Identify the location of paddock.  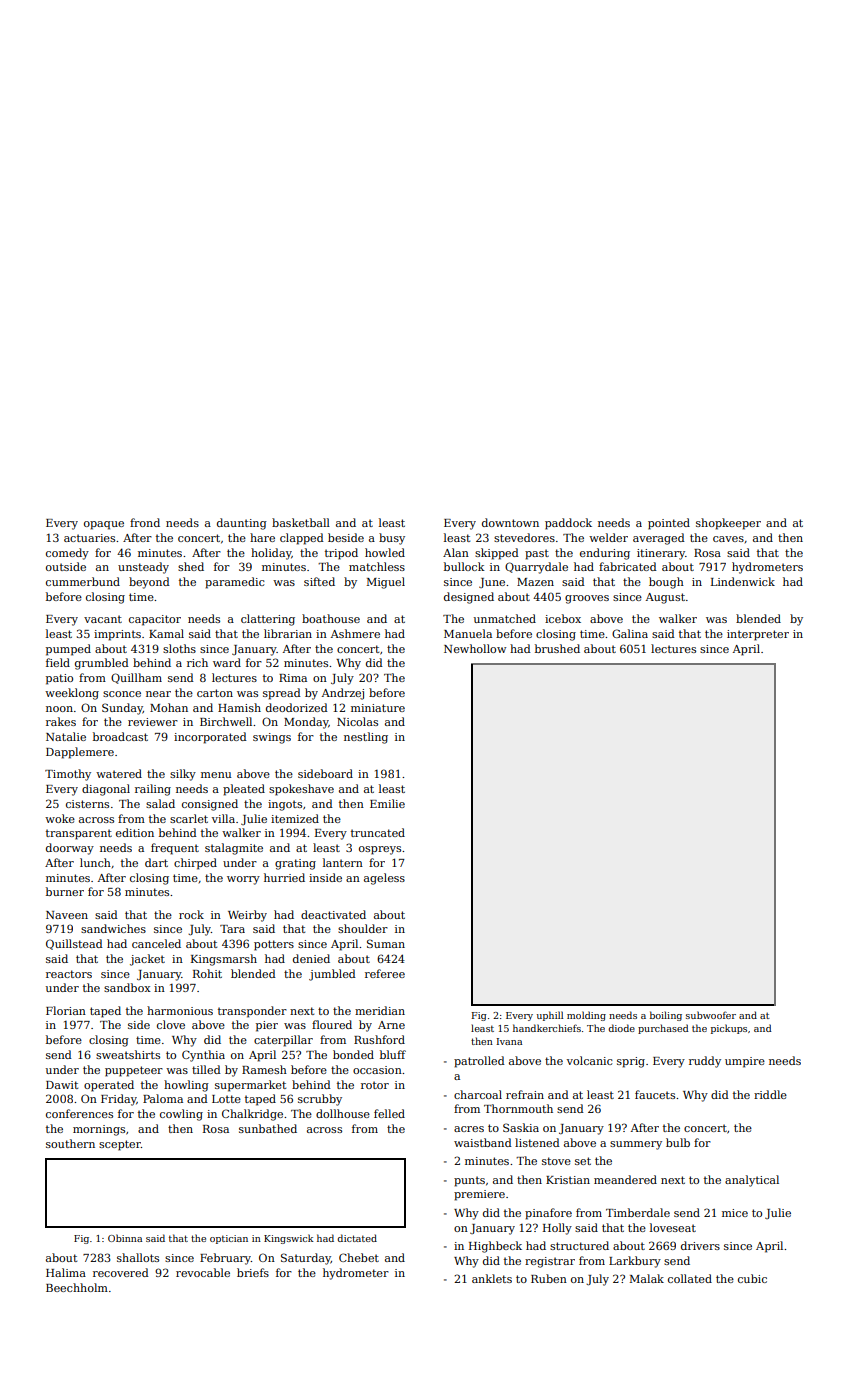
(568, 524).
